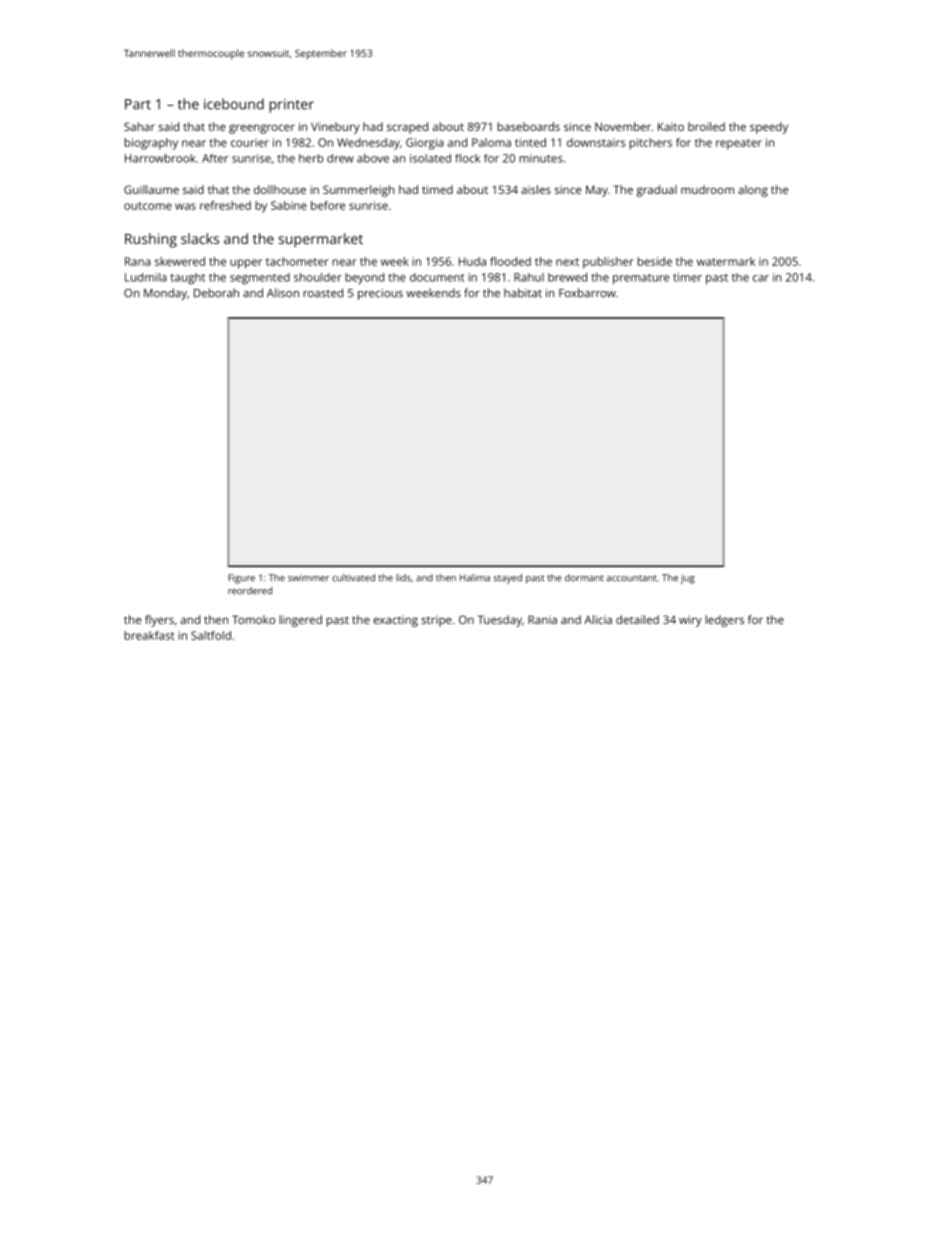  What do you see at coordinates (584, 578) in the document?
I see `dormant` at bounding box center [584, 578].
